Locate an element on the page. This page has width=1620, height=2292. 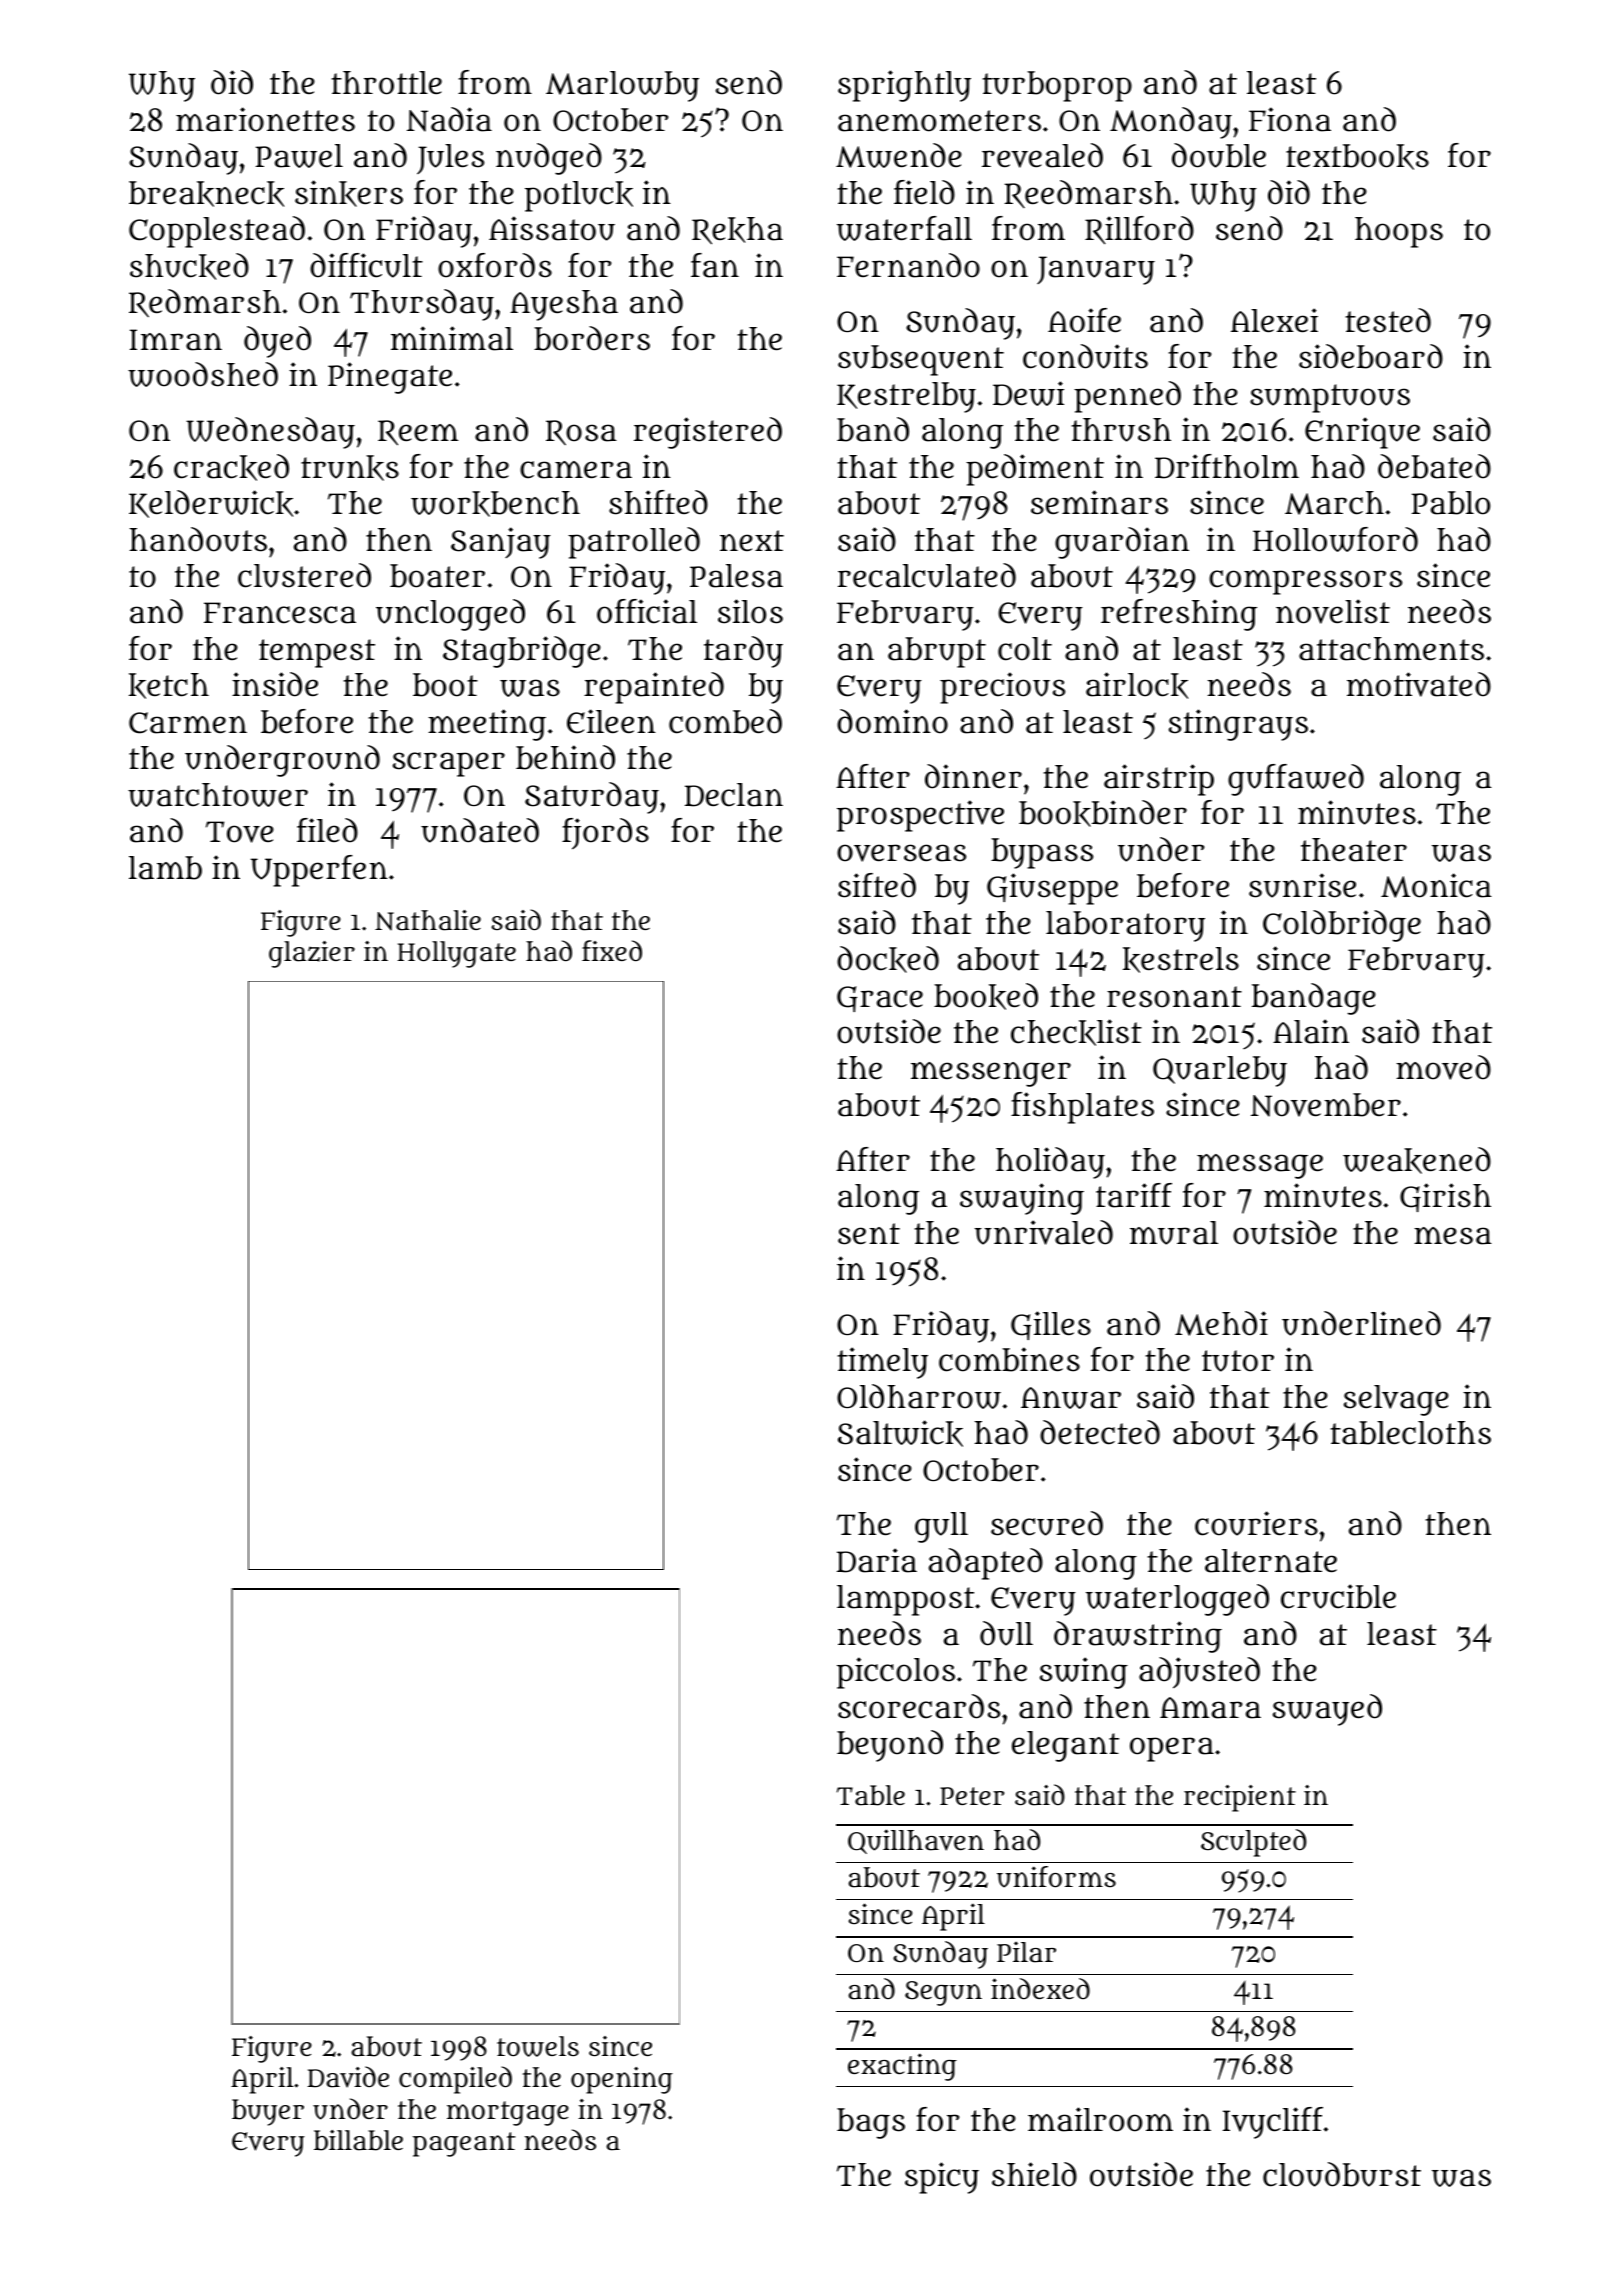
throttle is located at coordinates (386, 83).
